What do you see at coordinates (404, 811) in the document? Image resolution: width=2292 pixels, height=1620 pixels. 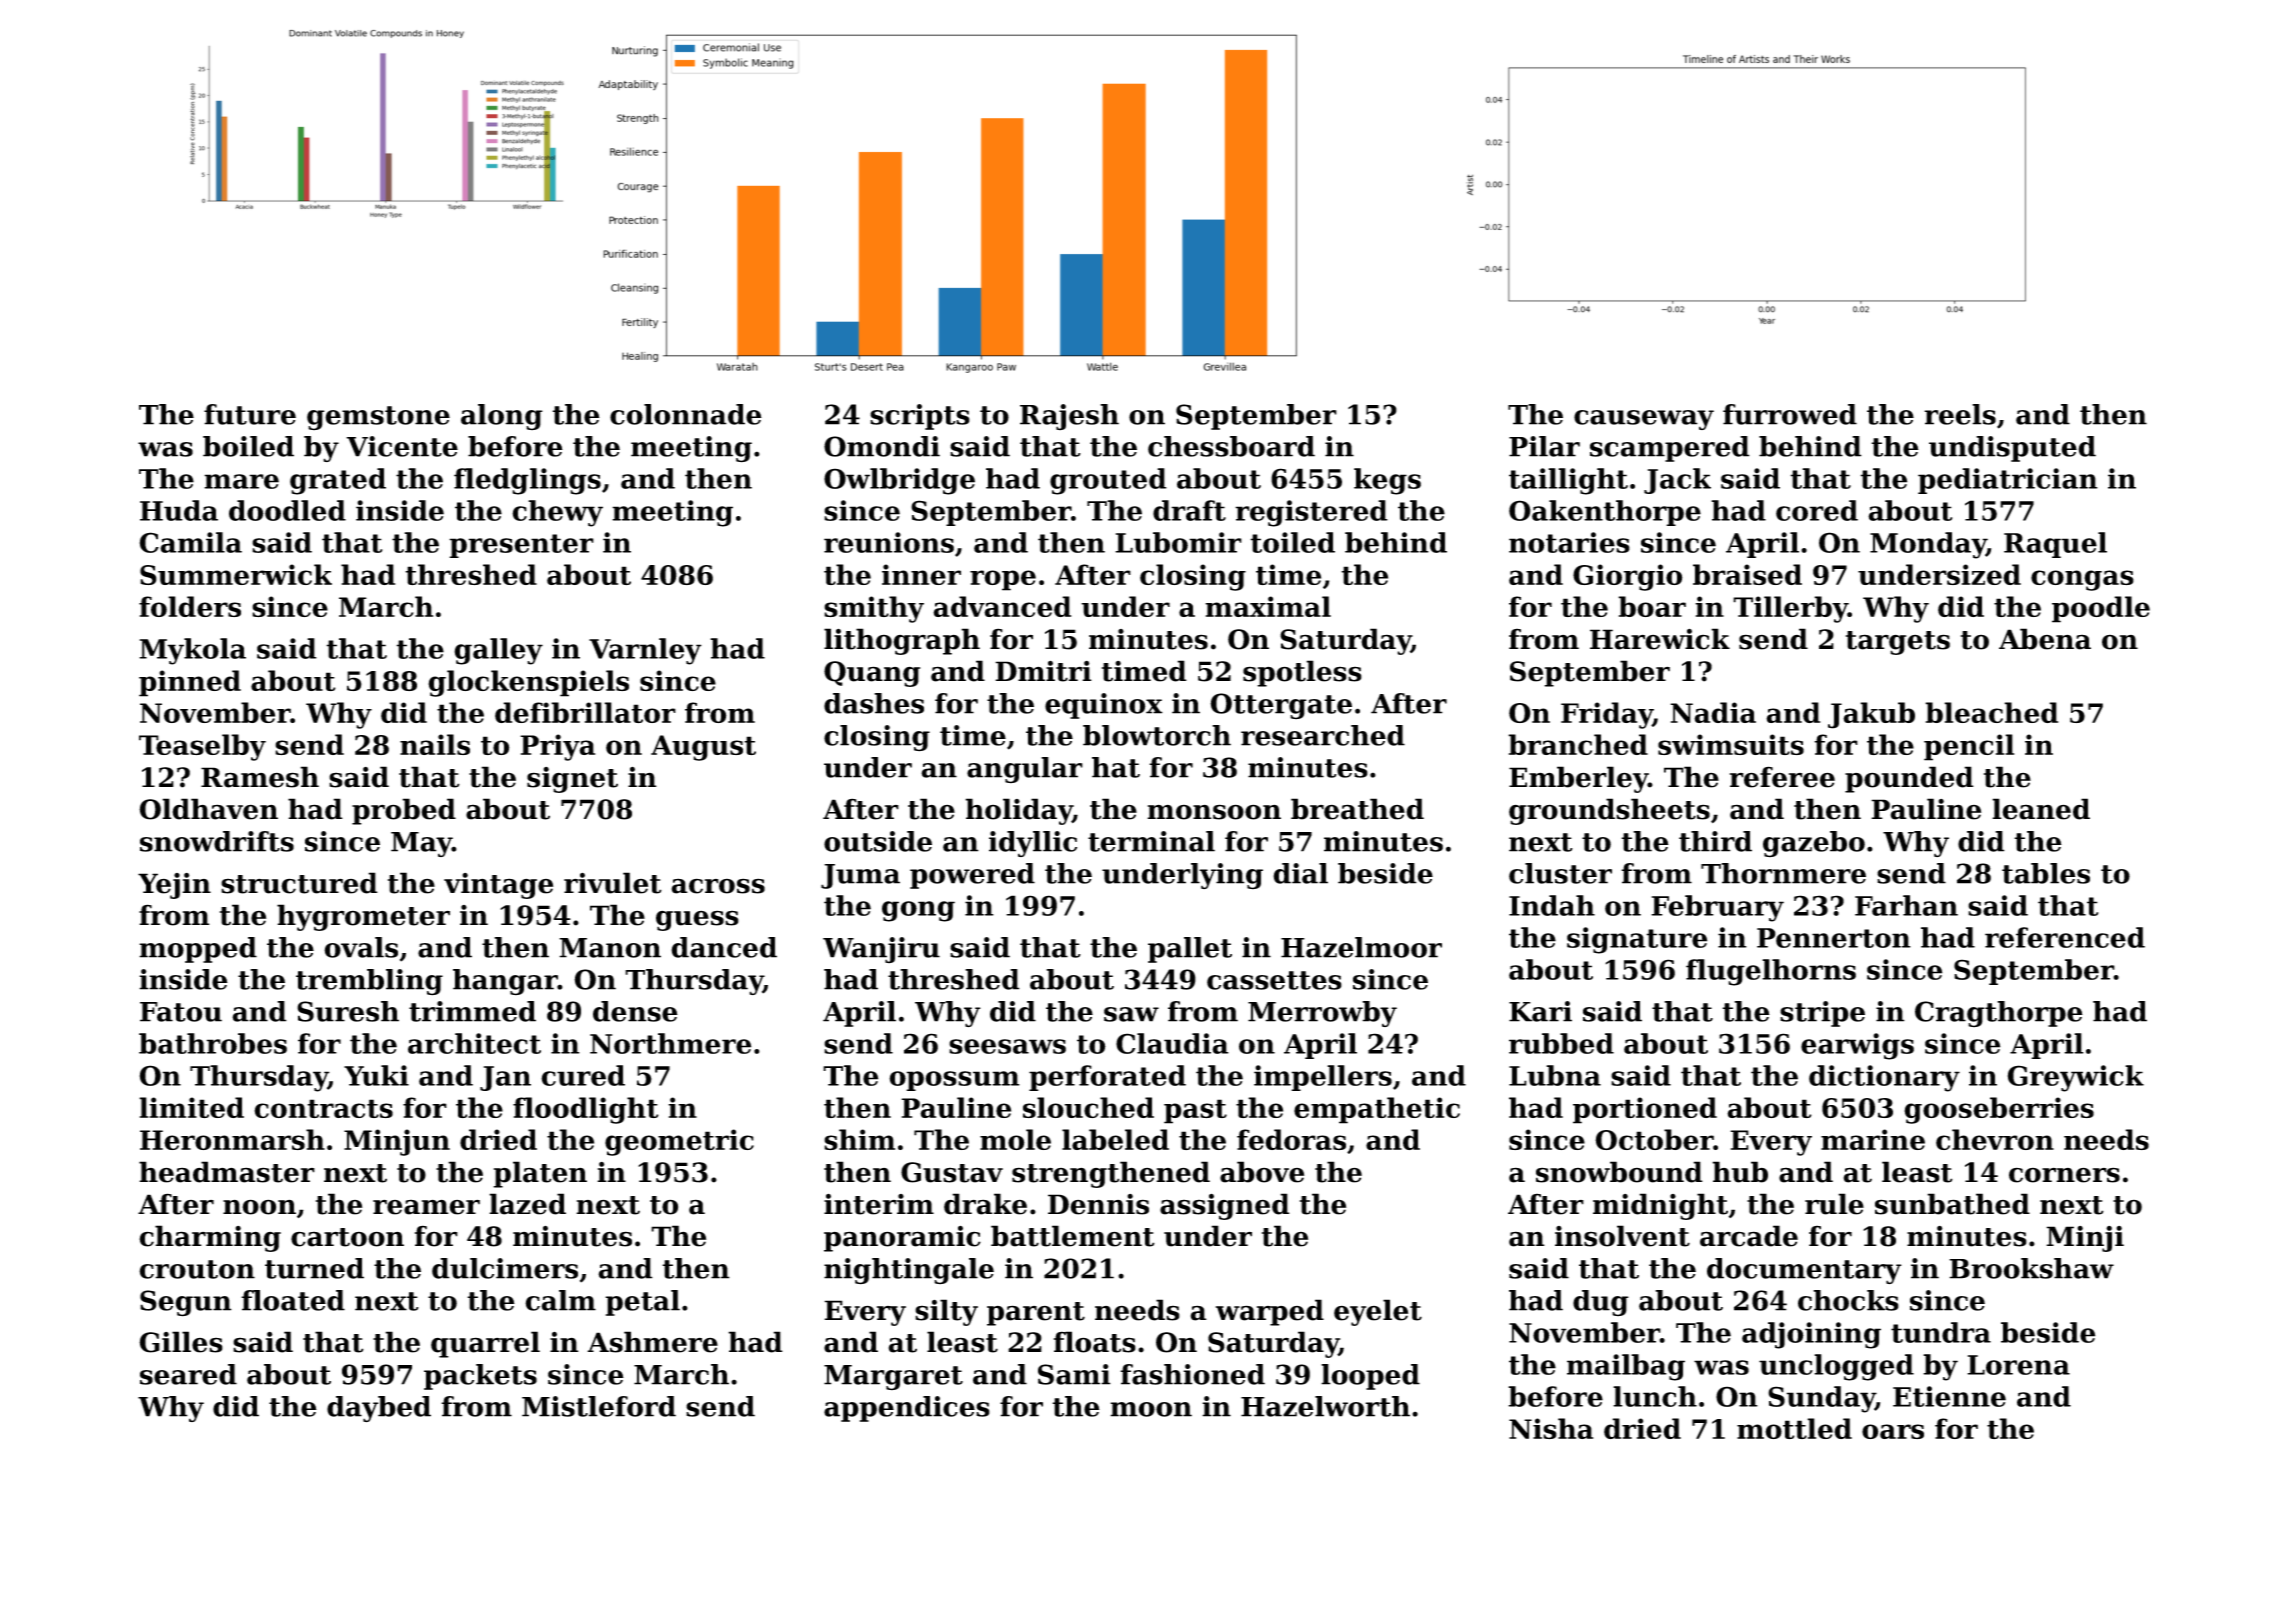 I see `probed` at bounding box center [404, 811].
